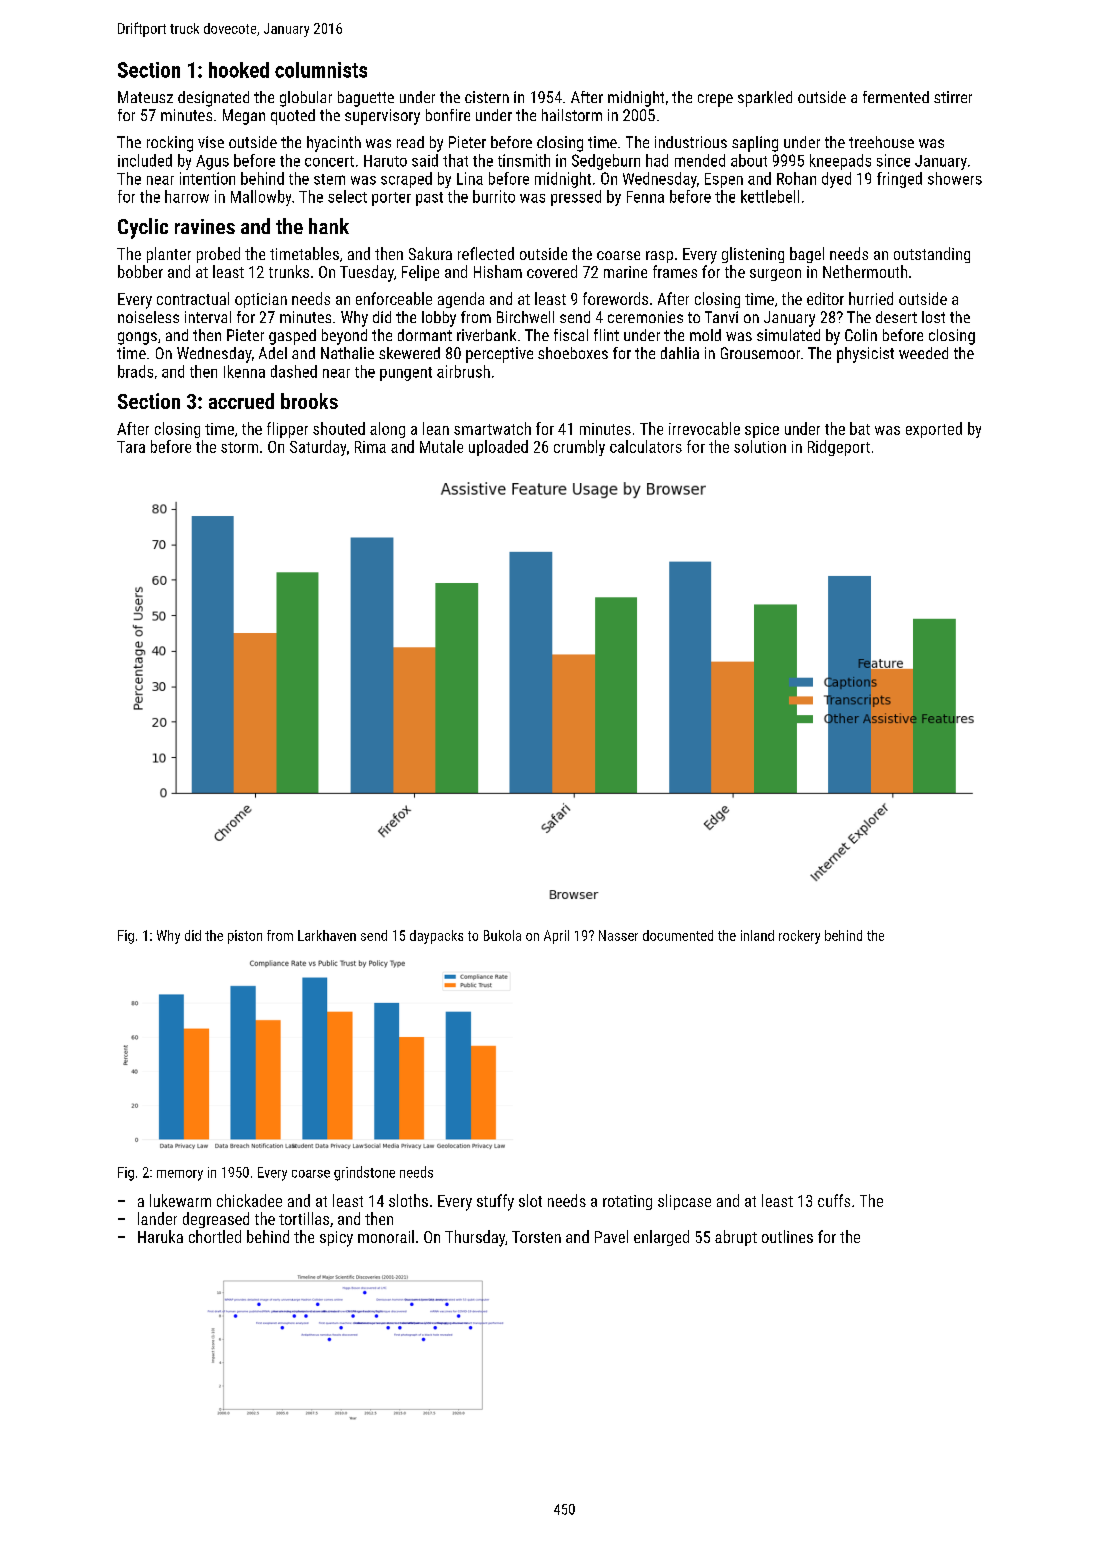  What do you see at coordinates (327, 935) in the screenshot?
I see `Larkhaven` at bounding box center [327, 935].
